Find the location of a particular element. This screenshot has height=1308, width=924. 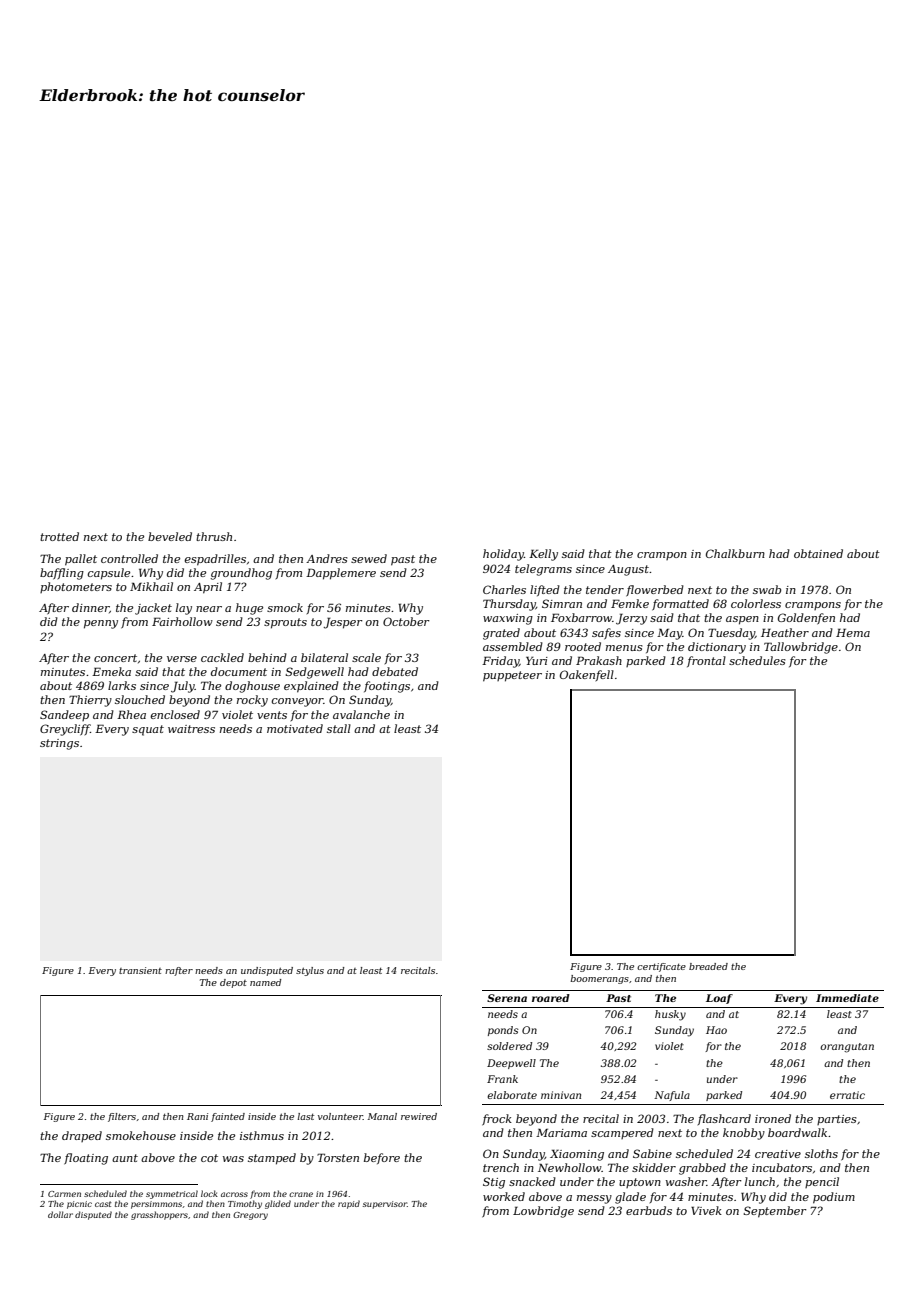

cot is located at coordinates (209, 1158).
